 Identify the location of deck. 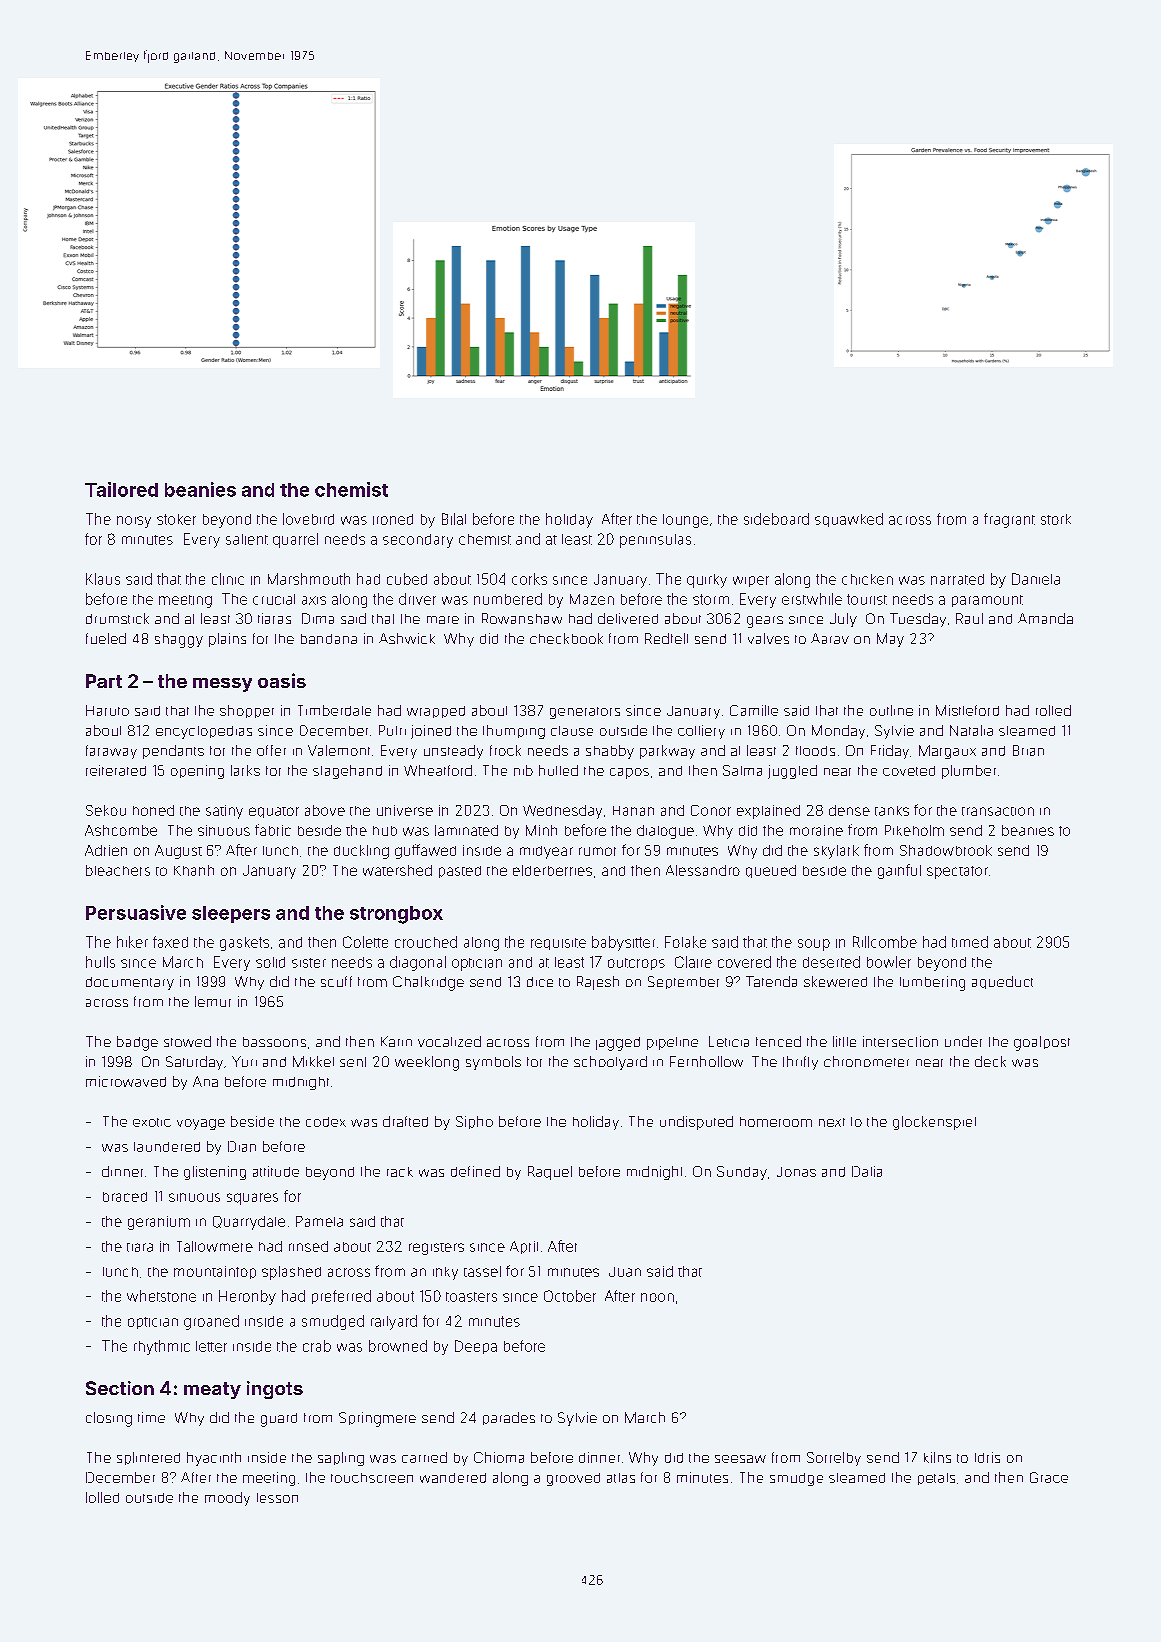
(990, 1061).
